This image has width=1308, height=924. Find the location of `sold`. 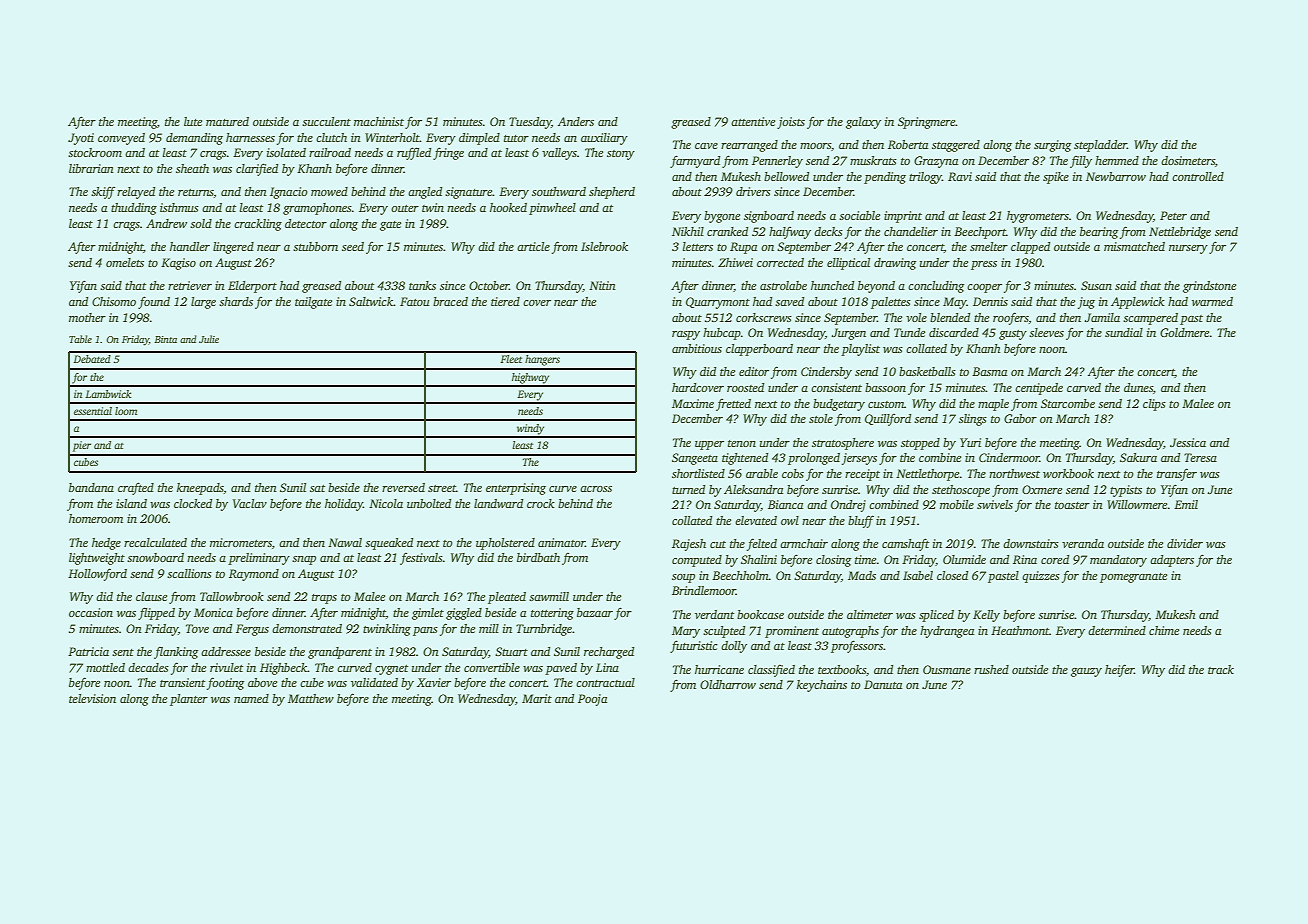

sold is located at coordinates (201, 223).
